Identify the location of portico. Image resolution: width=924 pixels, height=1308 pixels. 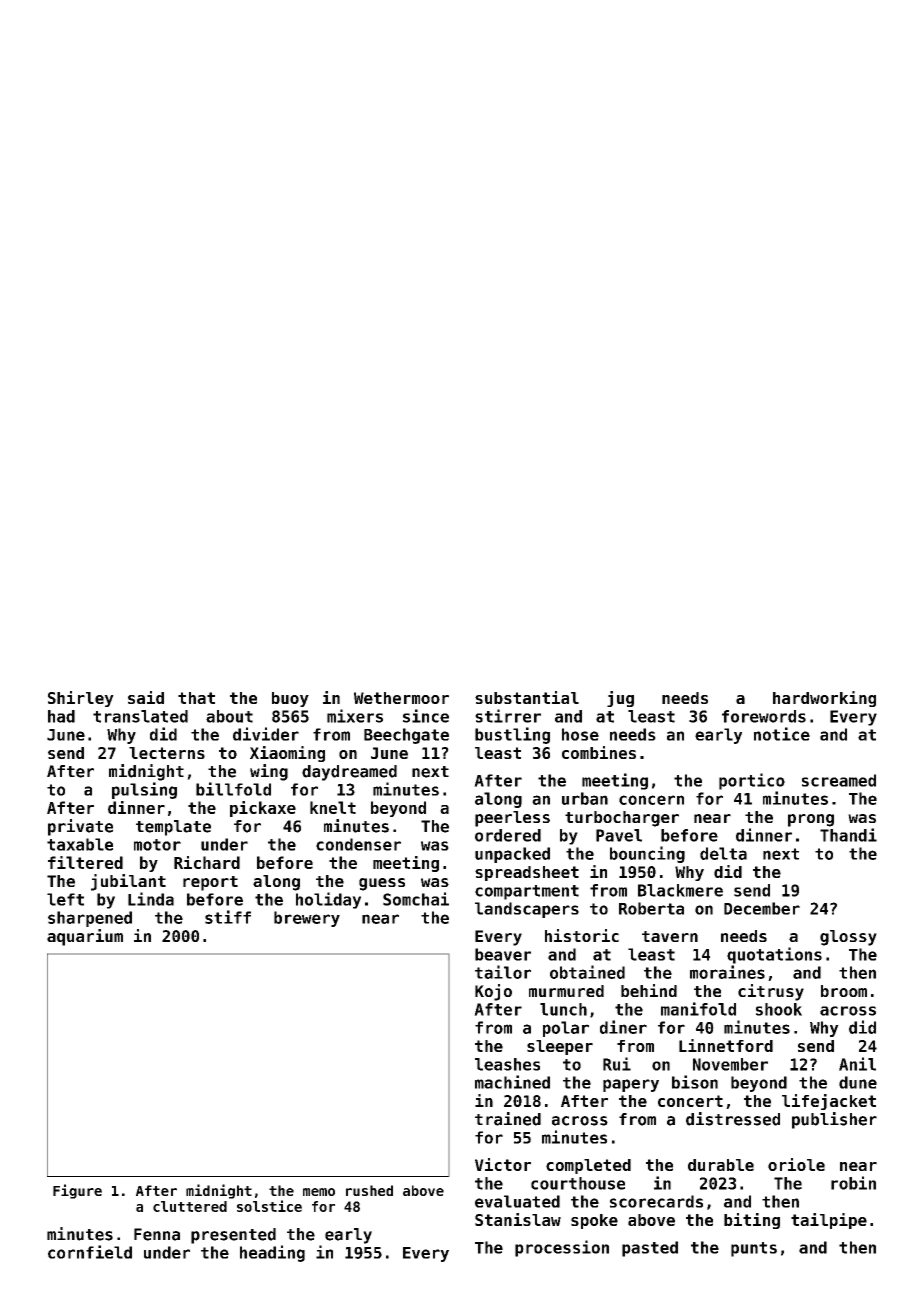
(752, 781).
